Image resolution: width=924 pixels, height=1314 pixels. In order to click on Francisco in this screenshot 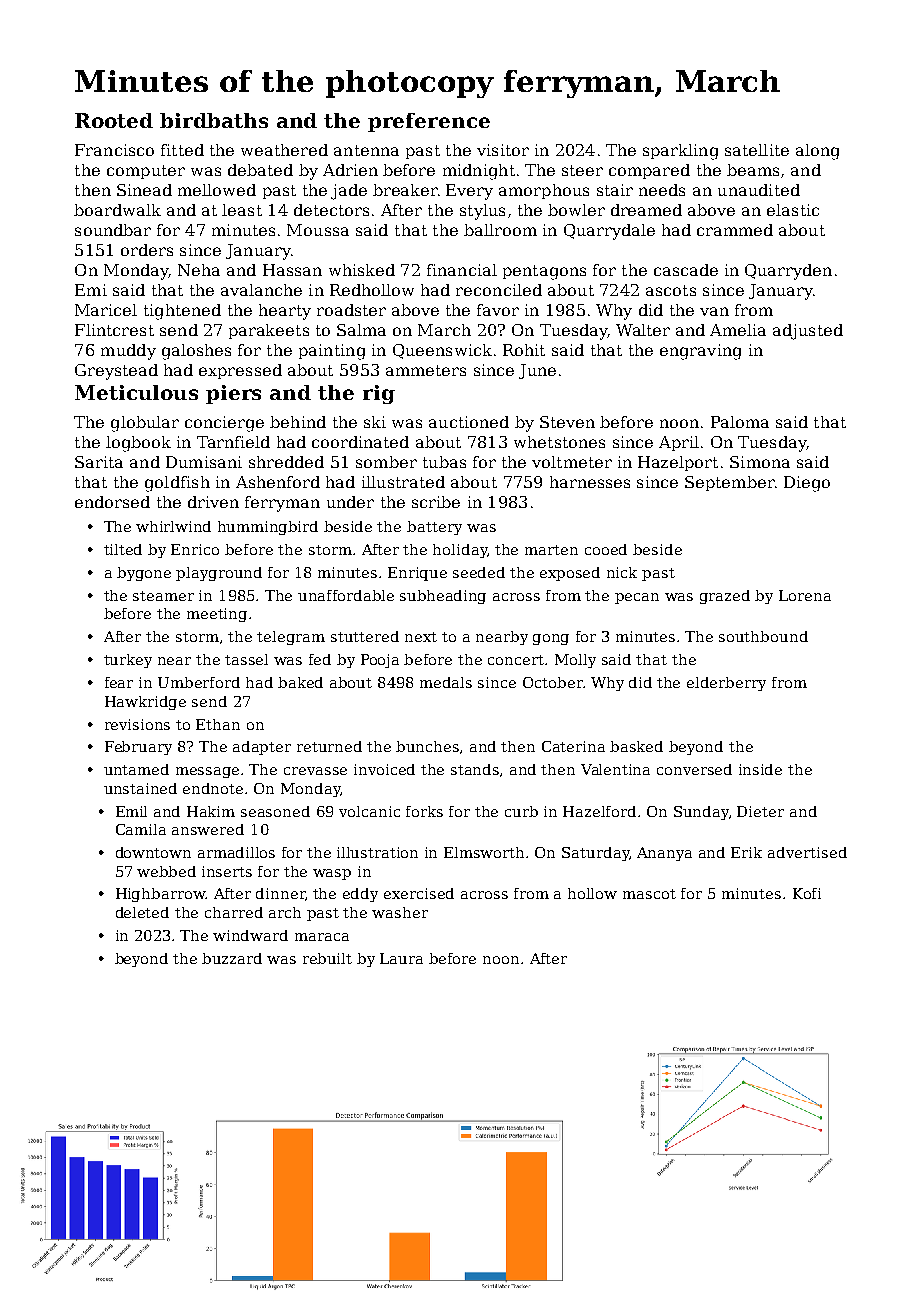, I will do `click(114, 150)`.
